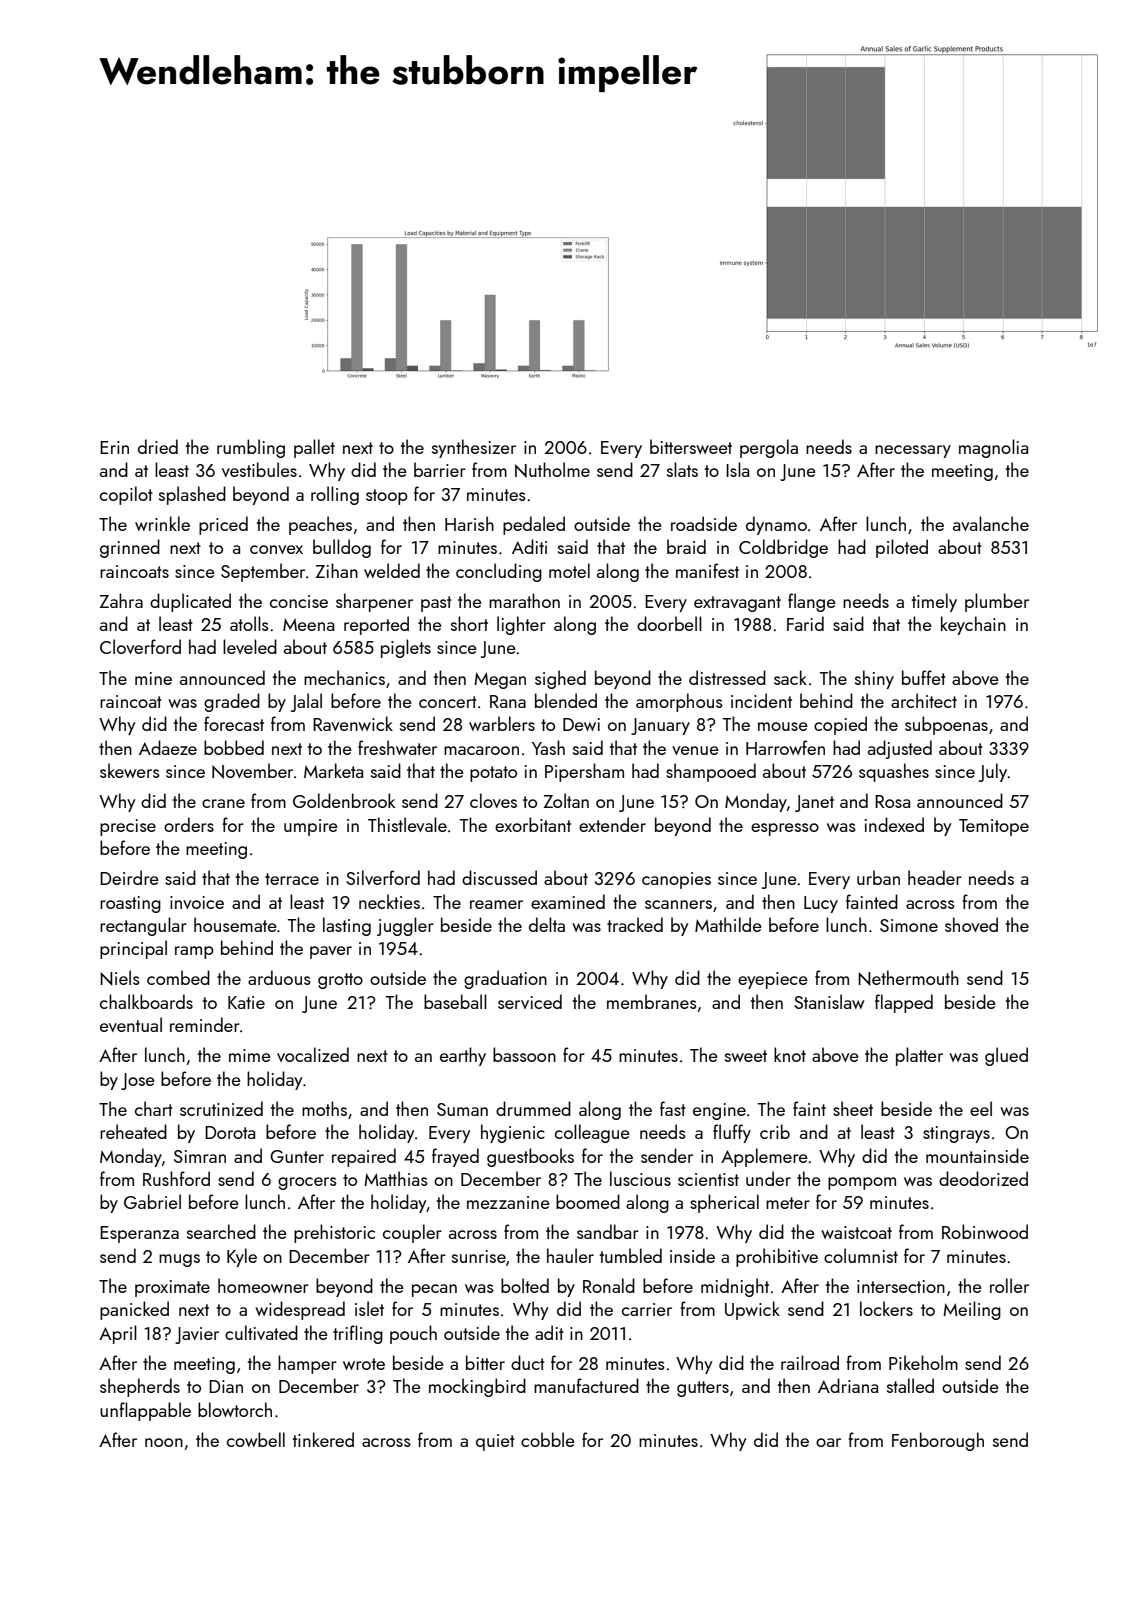 The height and width of the page is (1597, 1129). What do you see at coordinates (474, 448) in the page?
I see `synthesizer` at bounding box center [474, 448].
